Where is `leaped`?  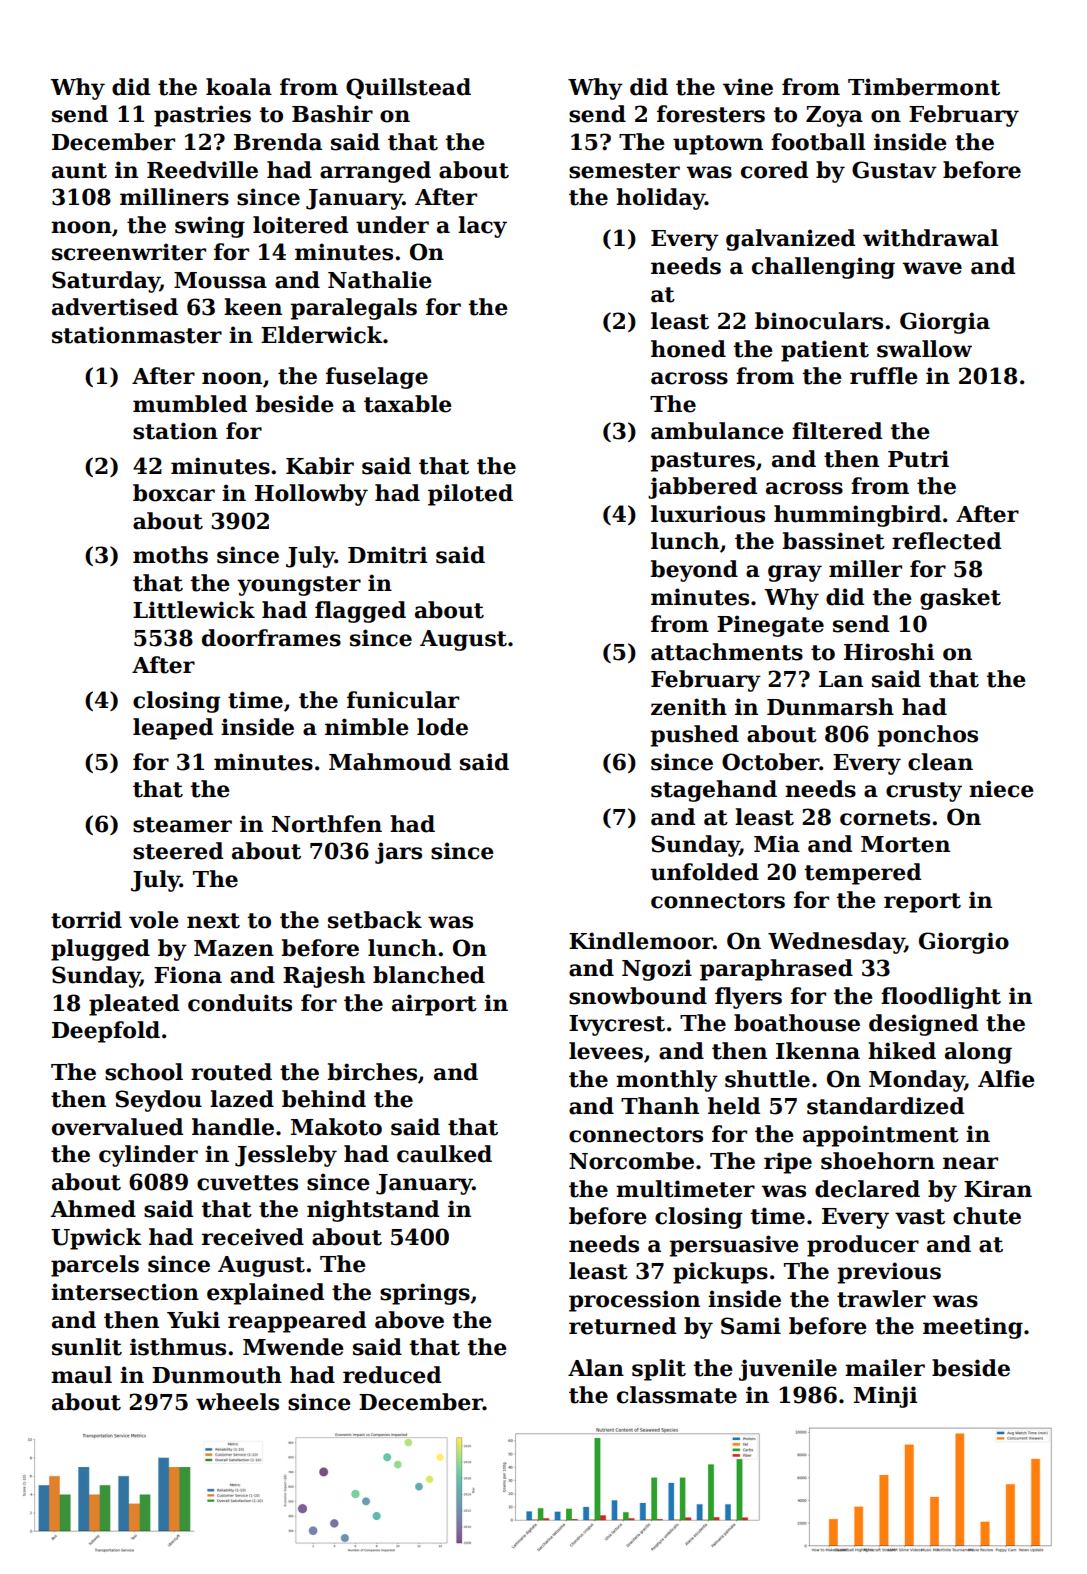
leaped is located at coordinates (173, 729).
